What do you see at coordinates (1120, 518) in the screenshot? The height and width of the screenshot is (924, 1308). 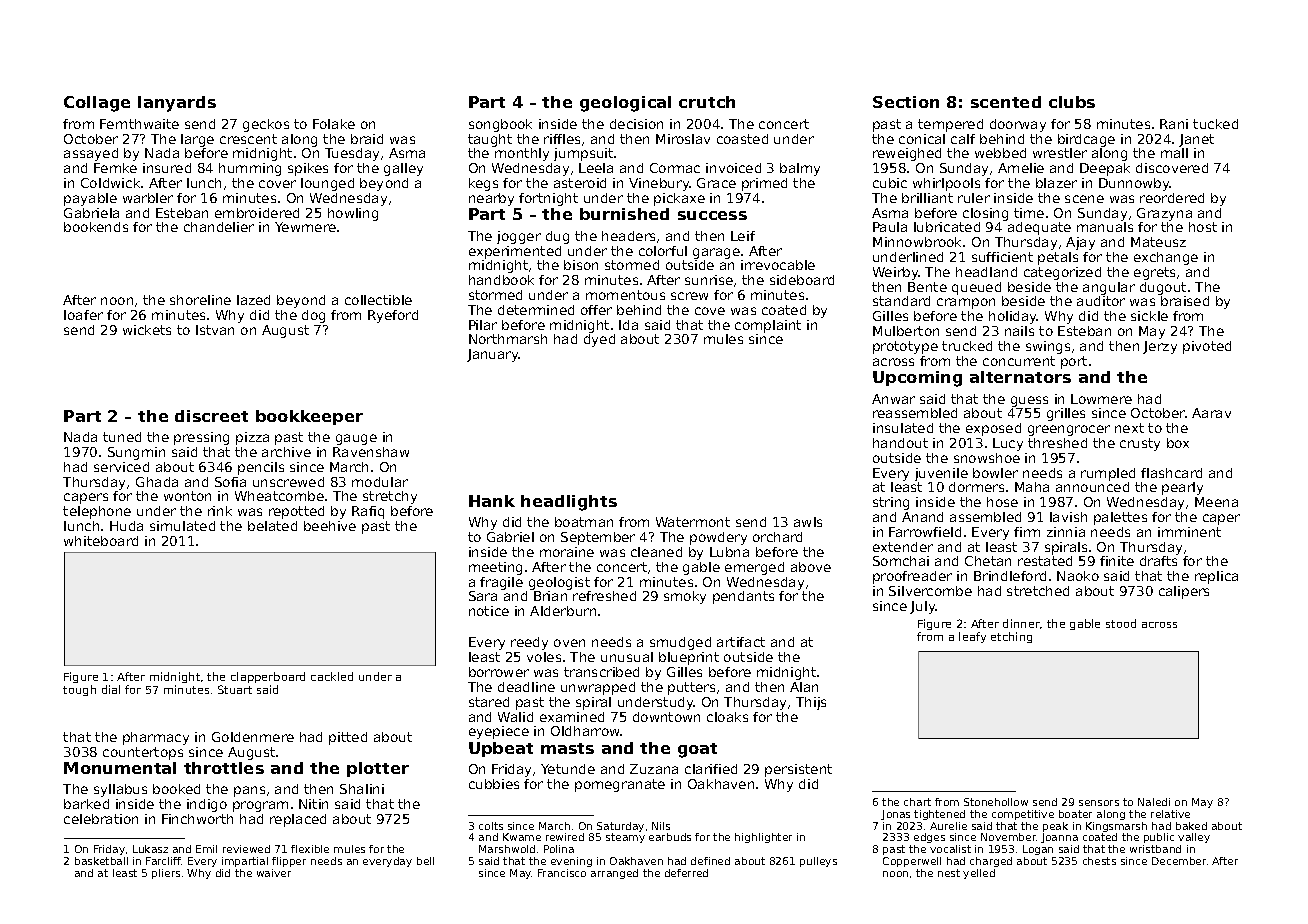 I see `palettes` at bounding box center [1120, 518].
